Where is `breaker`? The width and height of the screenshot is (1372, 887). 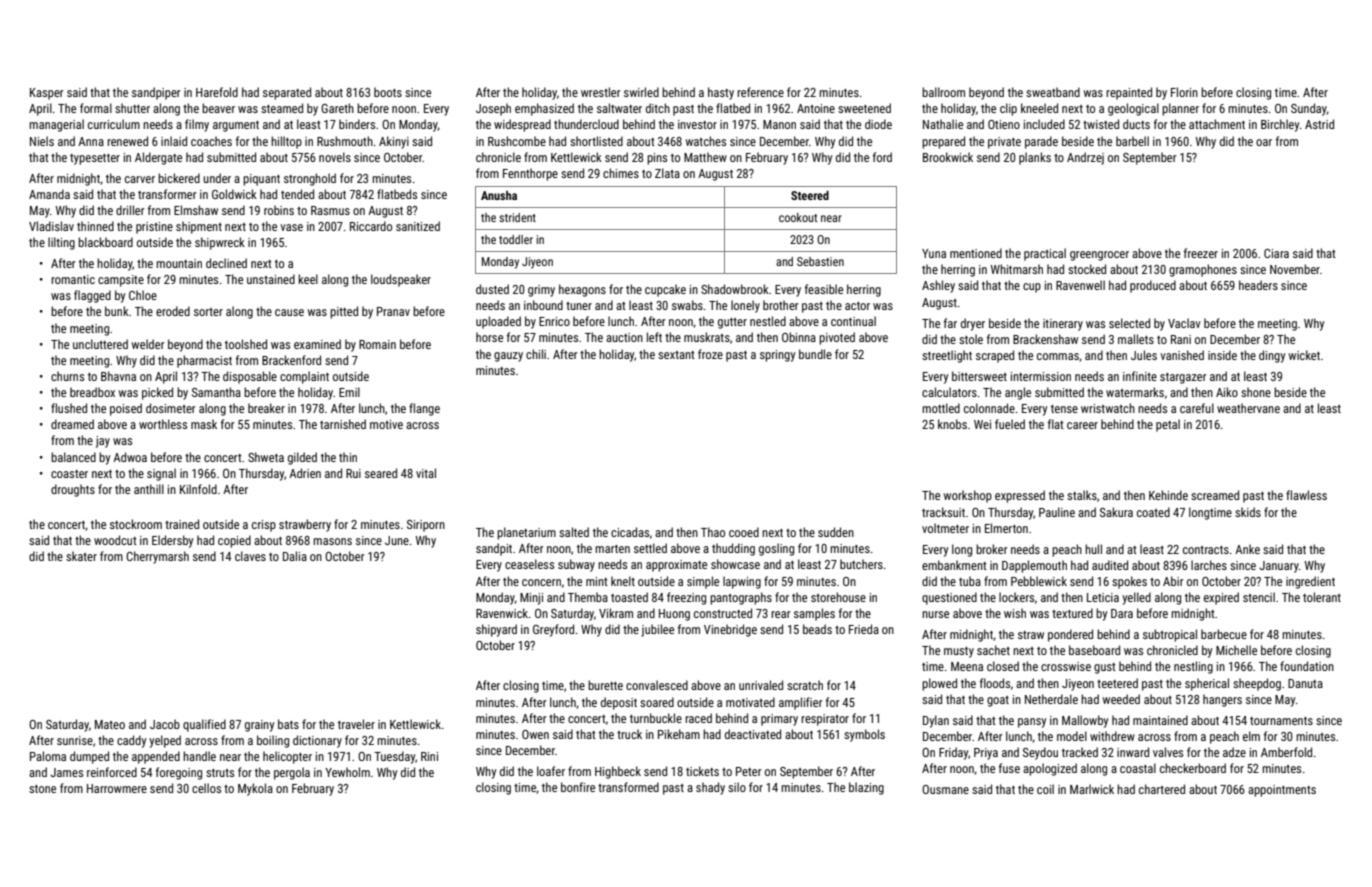 breaker is located at coordinates (266, 408).
